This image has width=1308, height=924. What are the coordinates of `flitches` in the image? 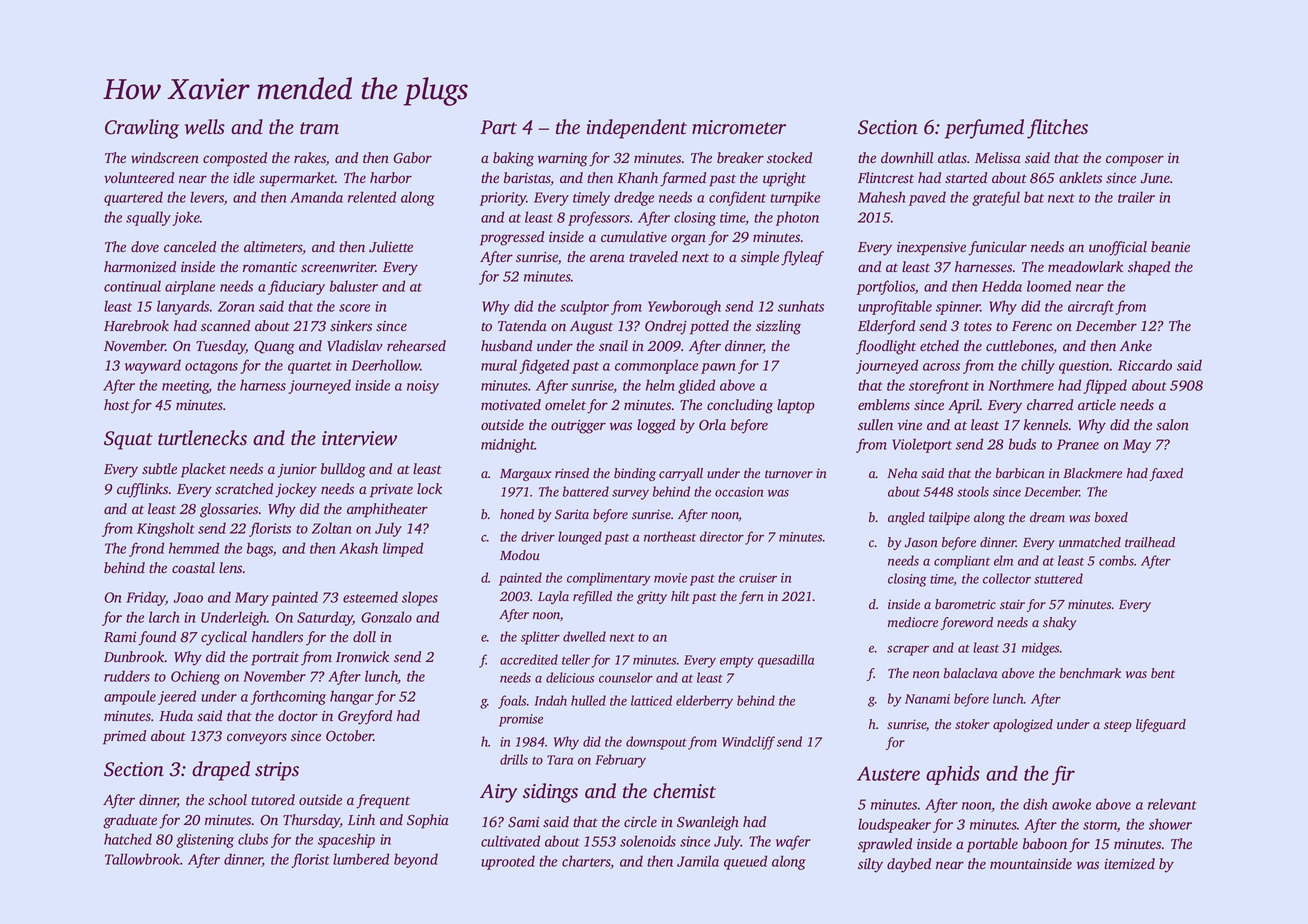 It's located at (1057, 129).
